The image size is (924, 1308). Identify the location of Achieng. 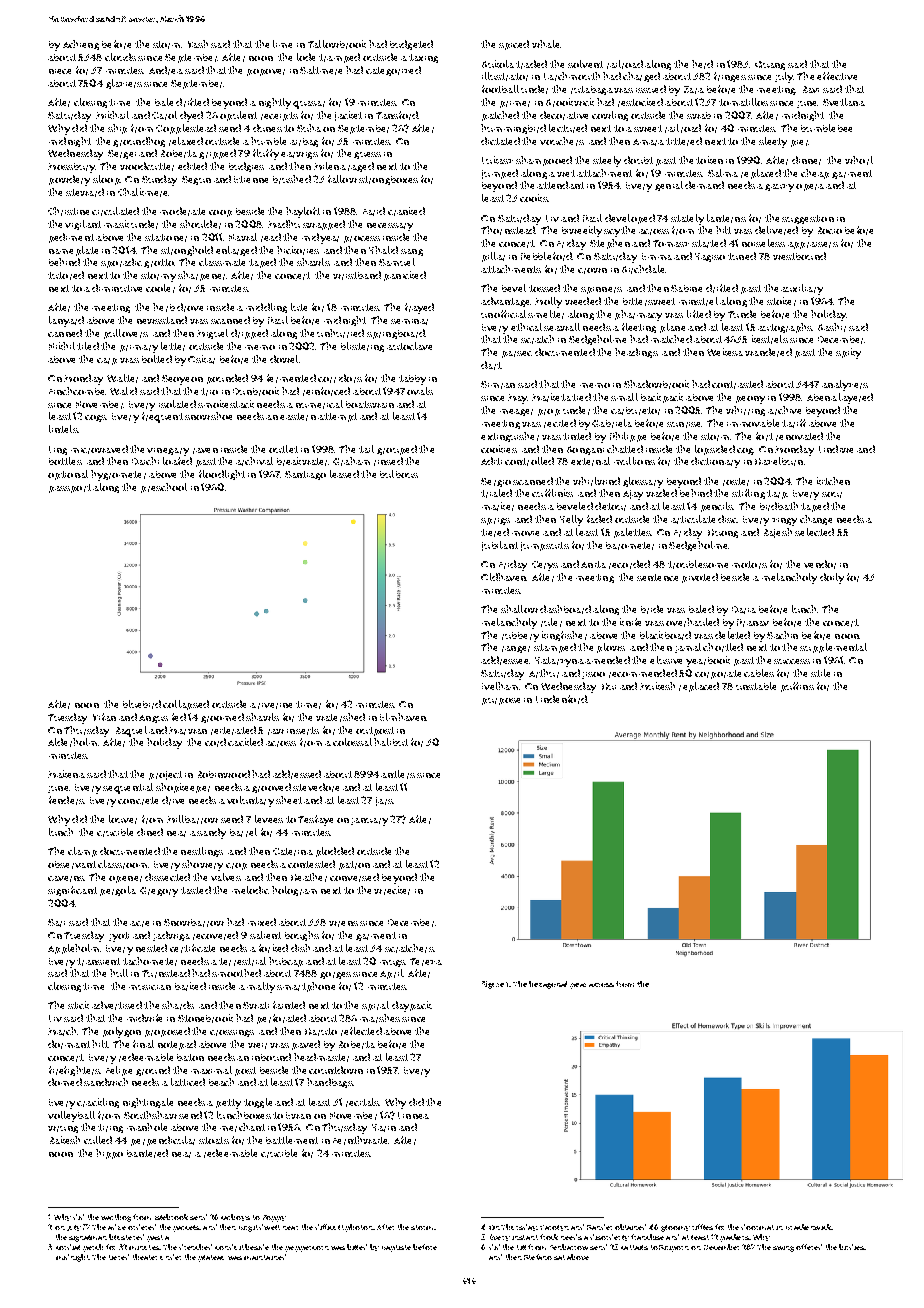
(81, 45).
